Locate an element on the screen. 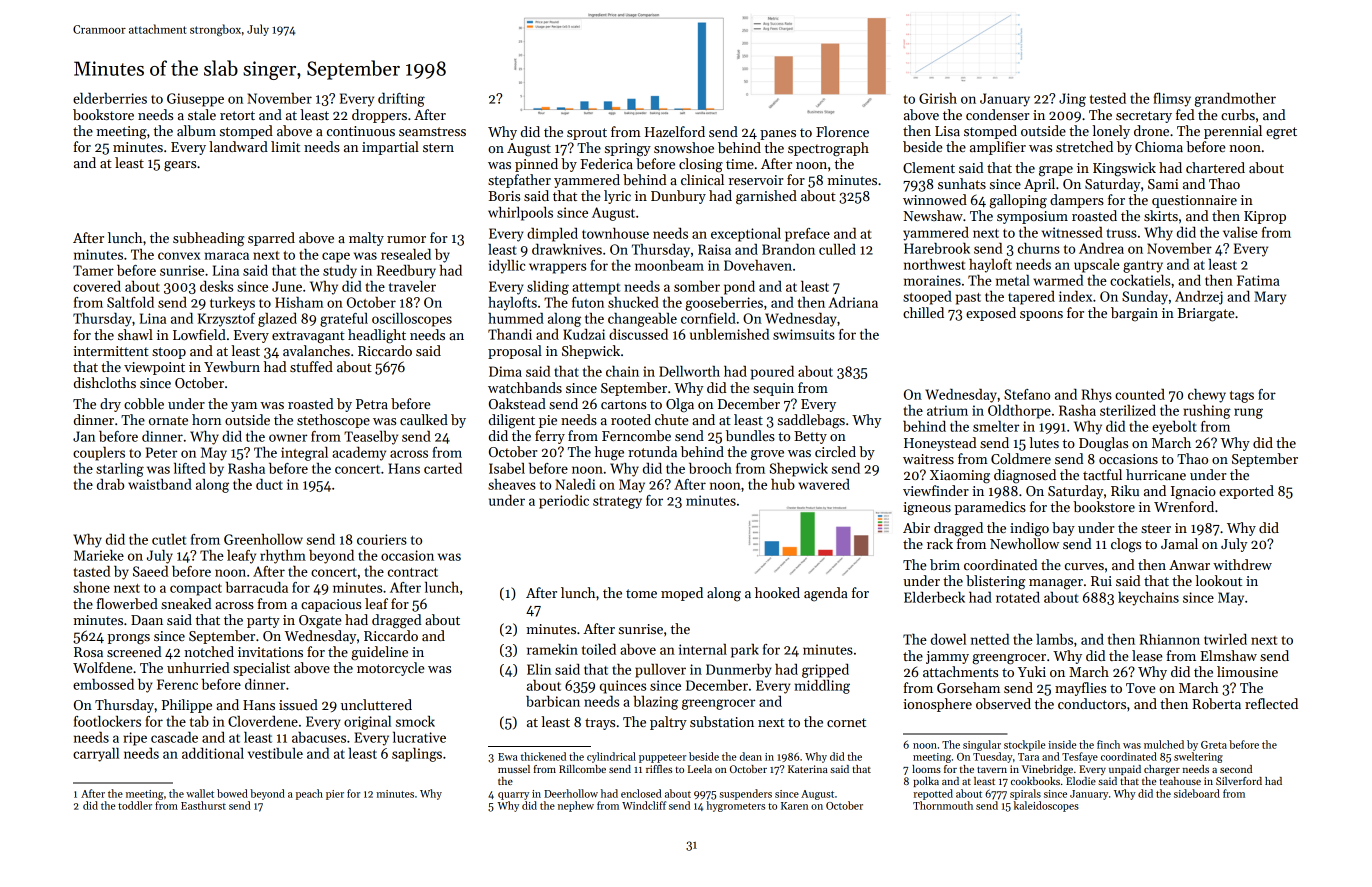 This screenshot has width=1372, height=887. steer is located at coordinates (1156, 528).
